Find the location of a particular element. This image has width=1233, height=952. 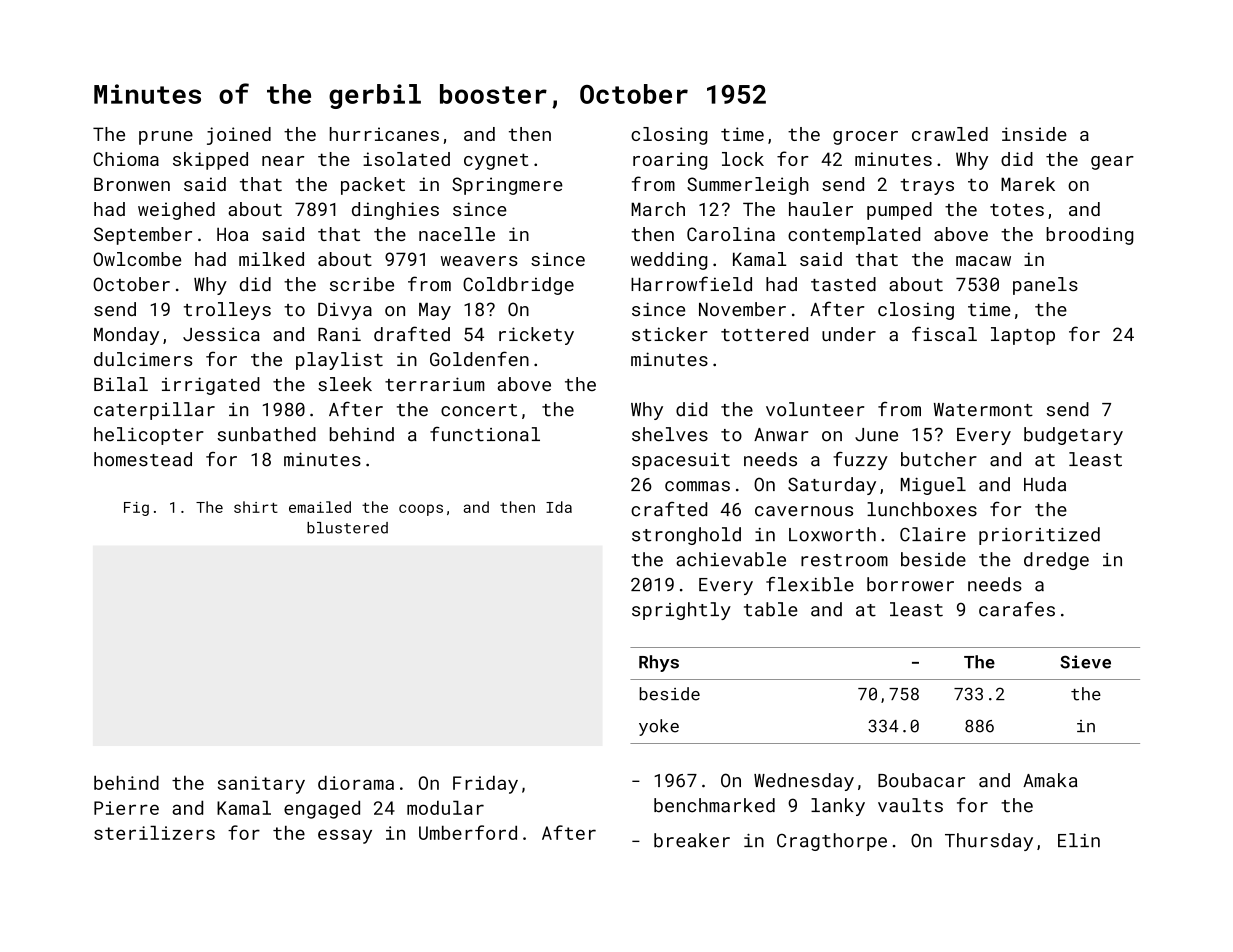

Huda is located at coordinates (1045, 484).
